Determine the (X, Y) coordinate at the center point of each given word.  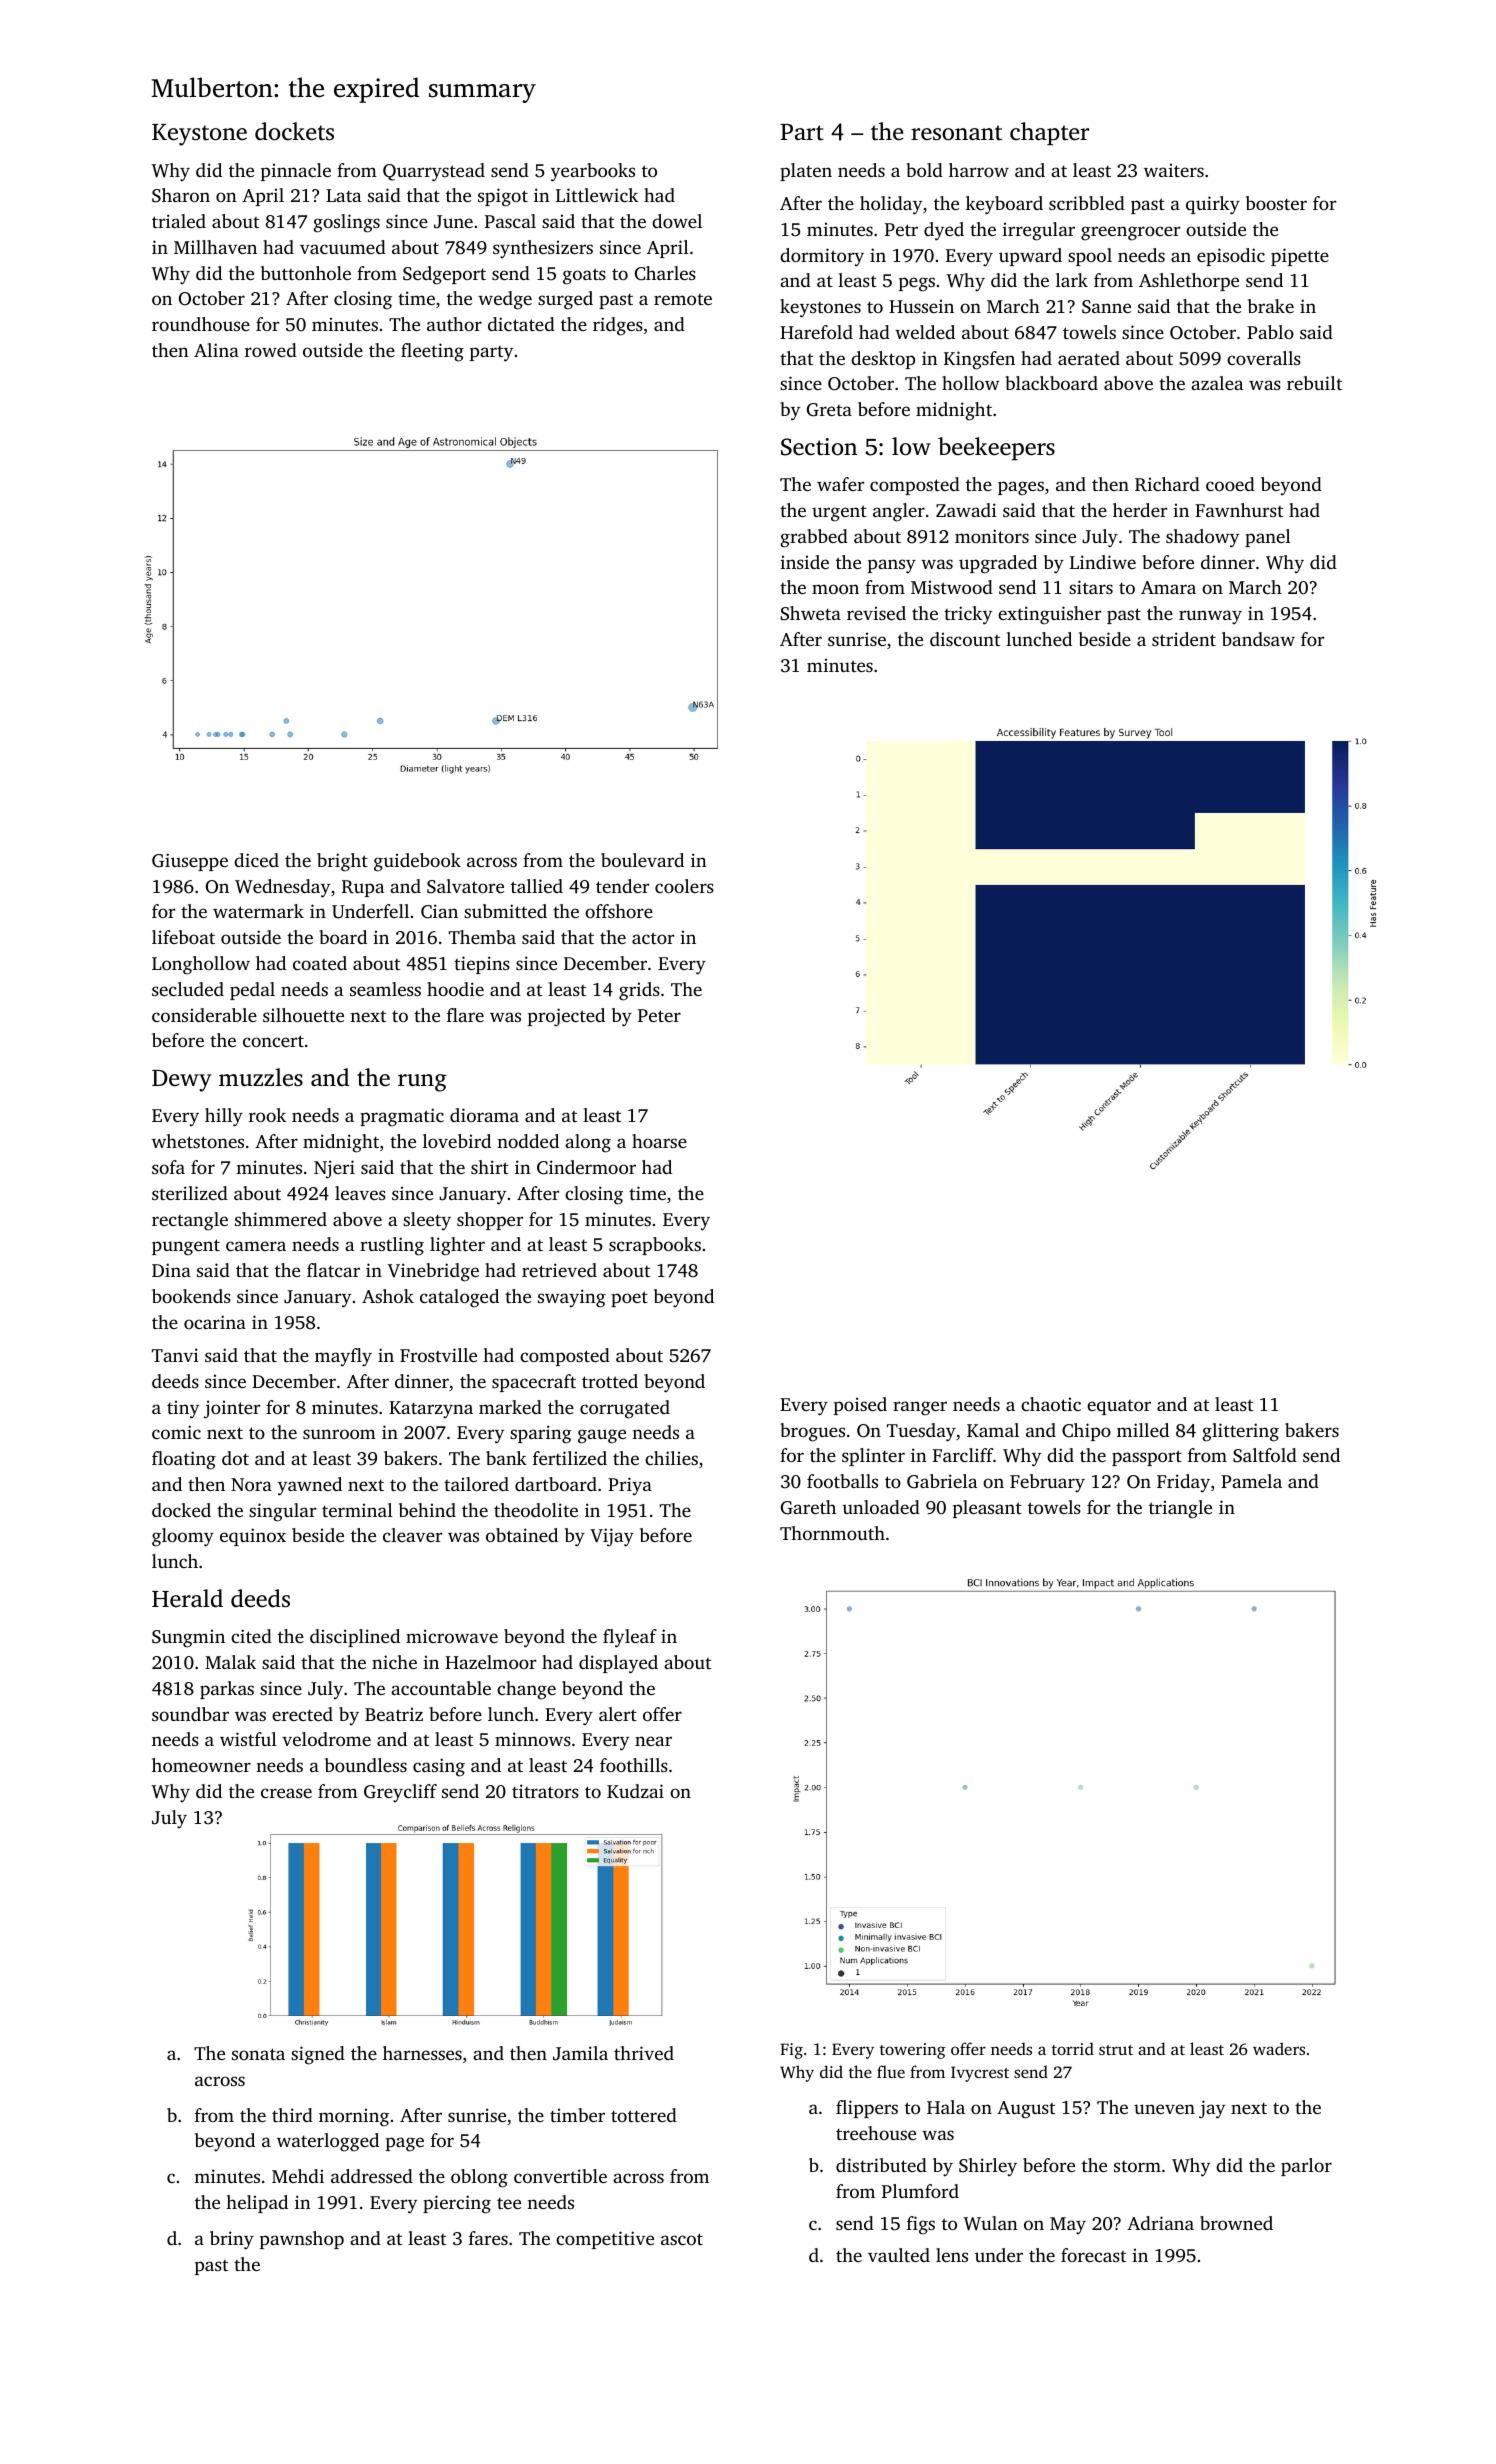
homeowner (201, 1765)
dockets (294, 131)
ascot (682, 2239)
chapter (1049, 134)
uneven (1164, 2109)
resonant (956, 133)
